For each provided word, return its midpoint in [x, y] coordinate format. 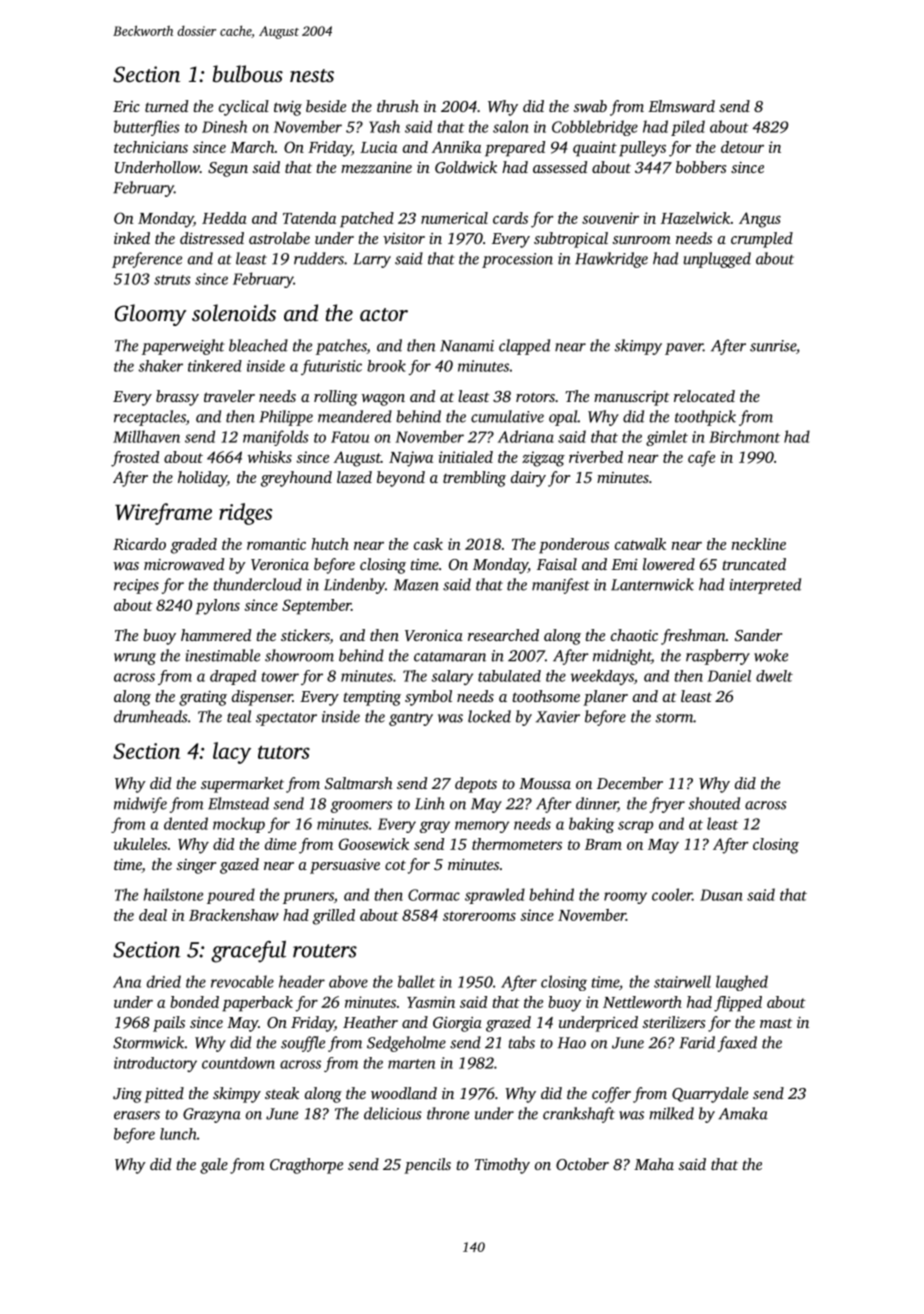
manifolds [276, 438]
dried [164, 981]
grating [203, 698]
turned [166, 106]
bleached [258, 345]
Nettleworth [642, 1002]
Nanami [467, 346]
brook [386, 366]
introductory [155, 1064]
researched [503, 635]
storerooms [479, 916]
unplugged [717, 260]
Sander [758, 635]
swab [590, 106]
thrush [398, 106]
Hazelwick [695, 218]
